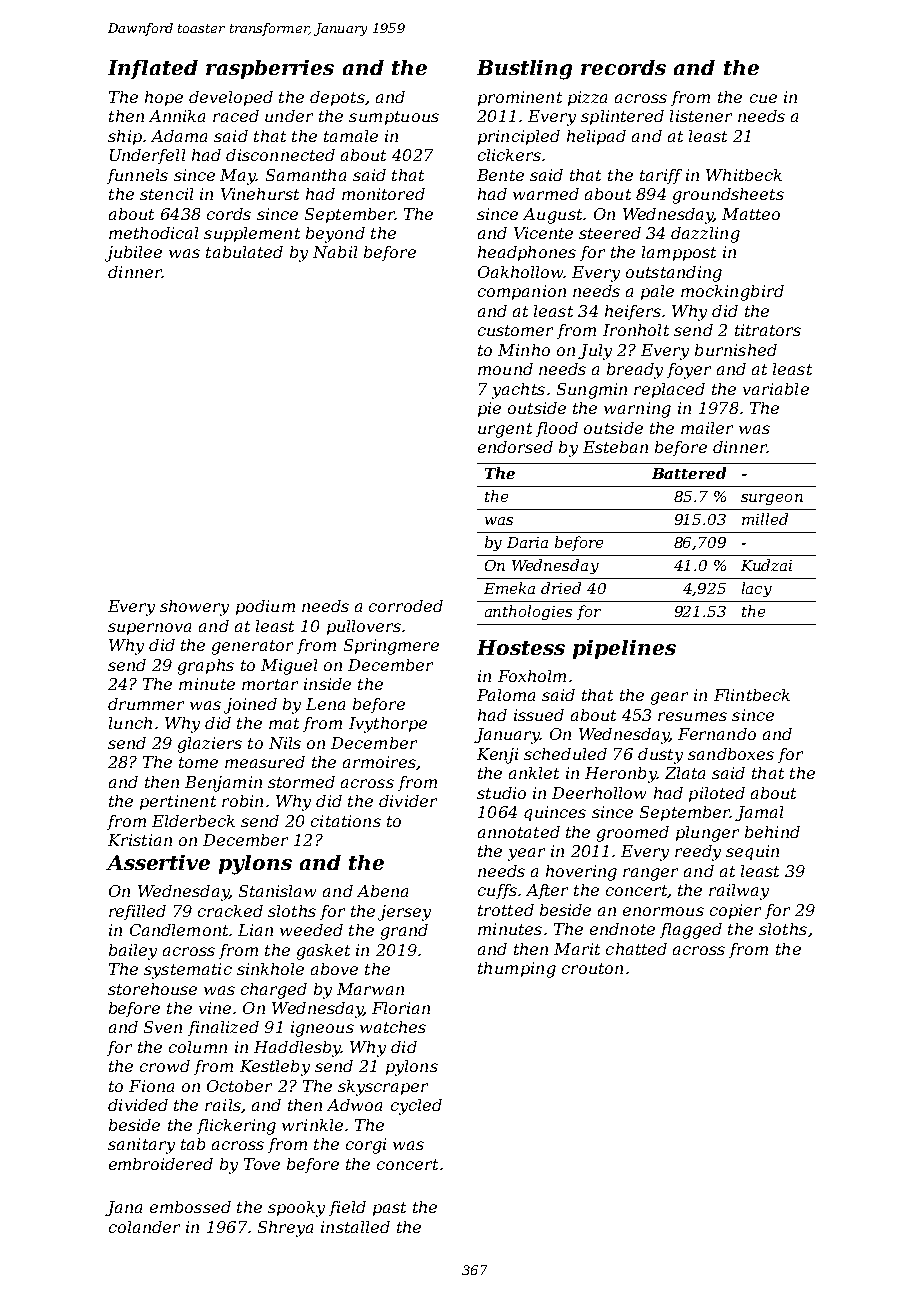 The image size is (924, 1314). I want to click on showery, so click(194, 608).
